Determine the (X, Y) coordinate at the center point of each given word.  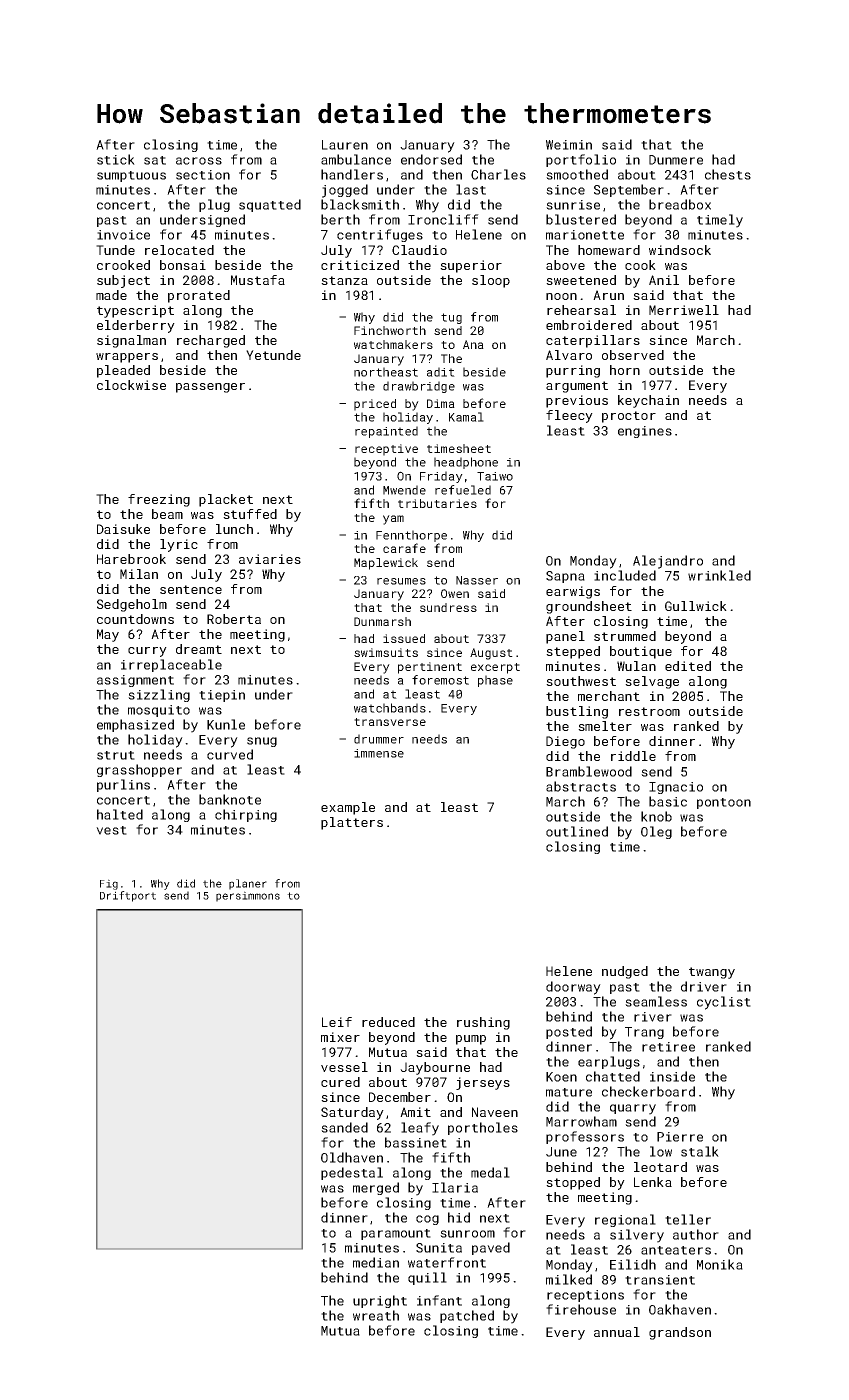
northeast (386, 372)
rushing (483, 1023)
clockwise (131, 385)
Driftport (128, 896)
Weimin (569, 145)
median (376, 1262)
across (199, 161)
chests (728, 174)
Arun (608, 295)
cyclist (724, 1003)
